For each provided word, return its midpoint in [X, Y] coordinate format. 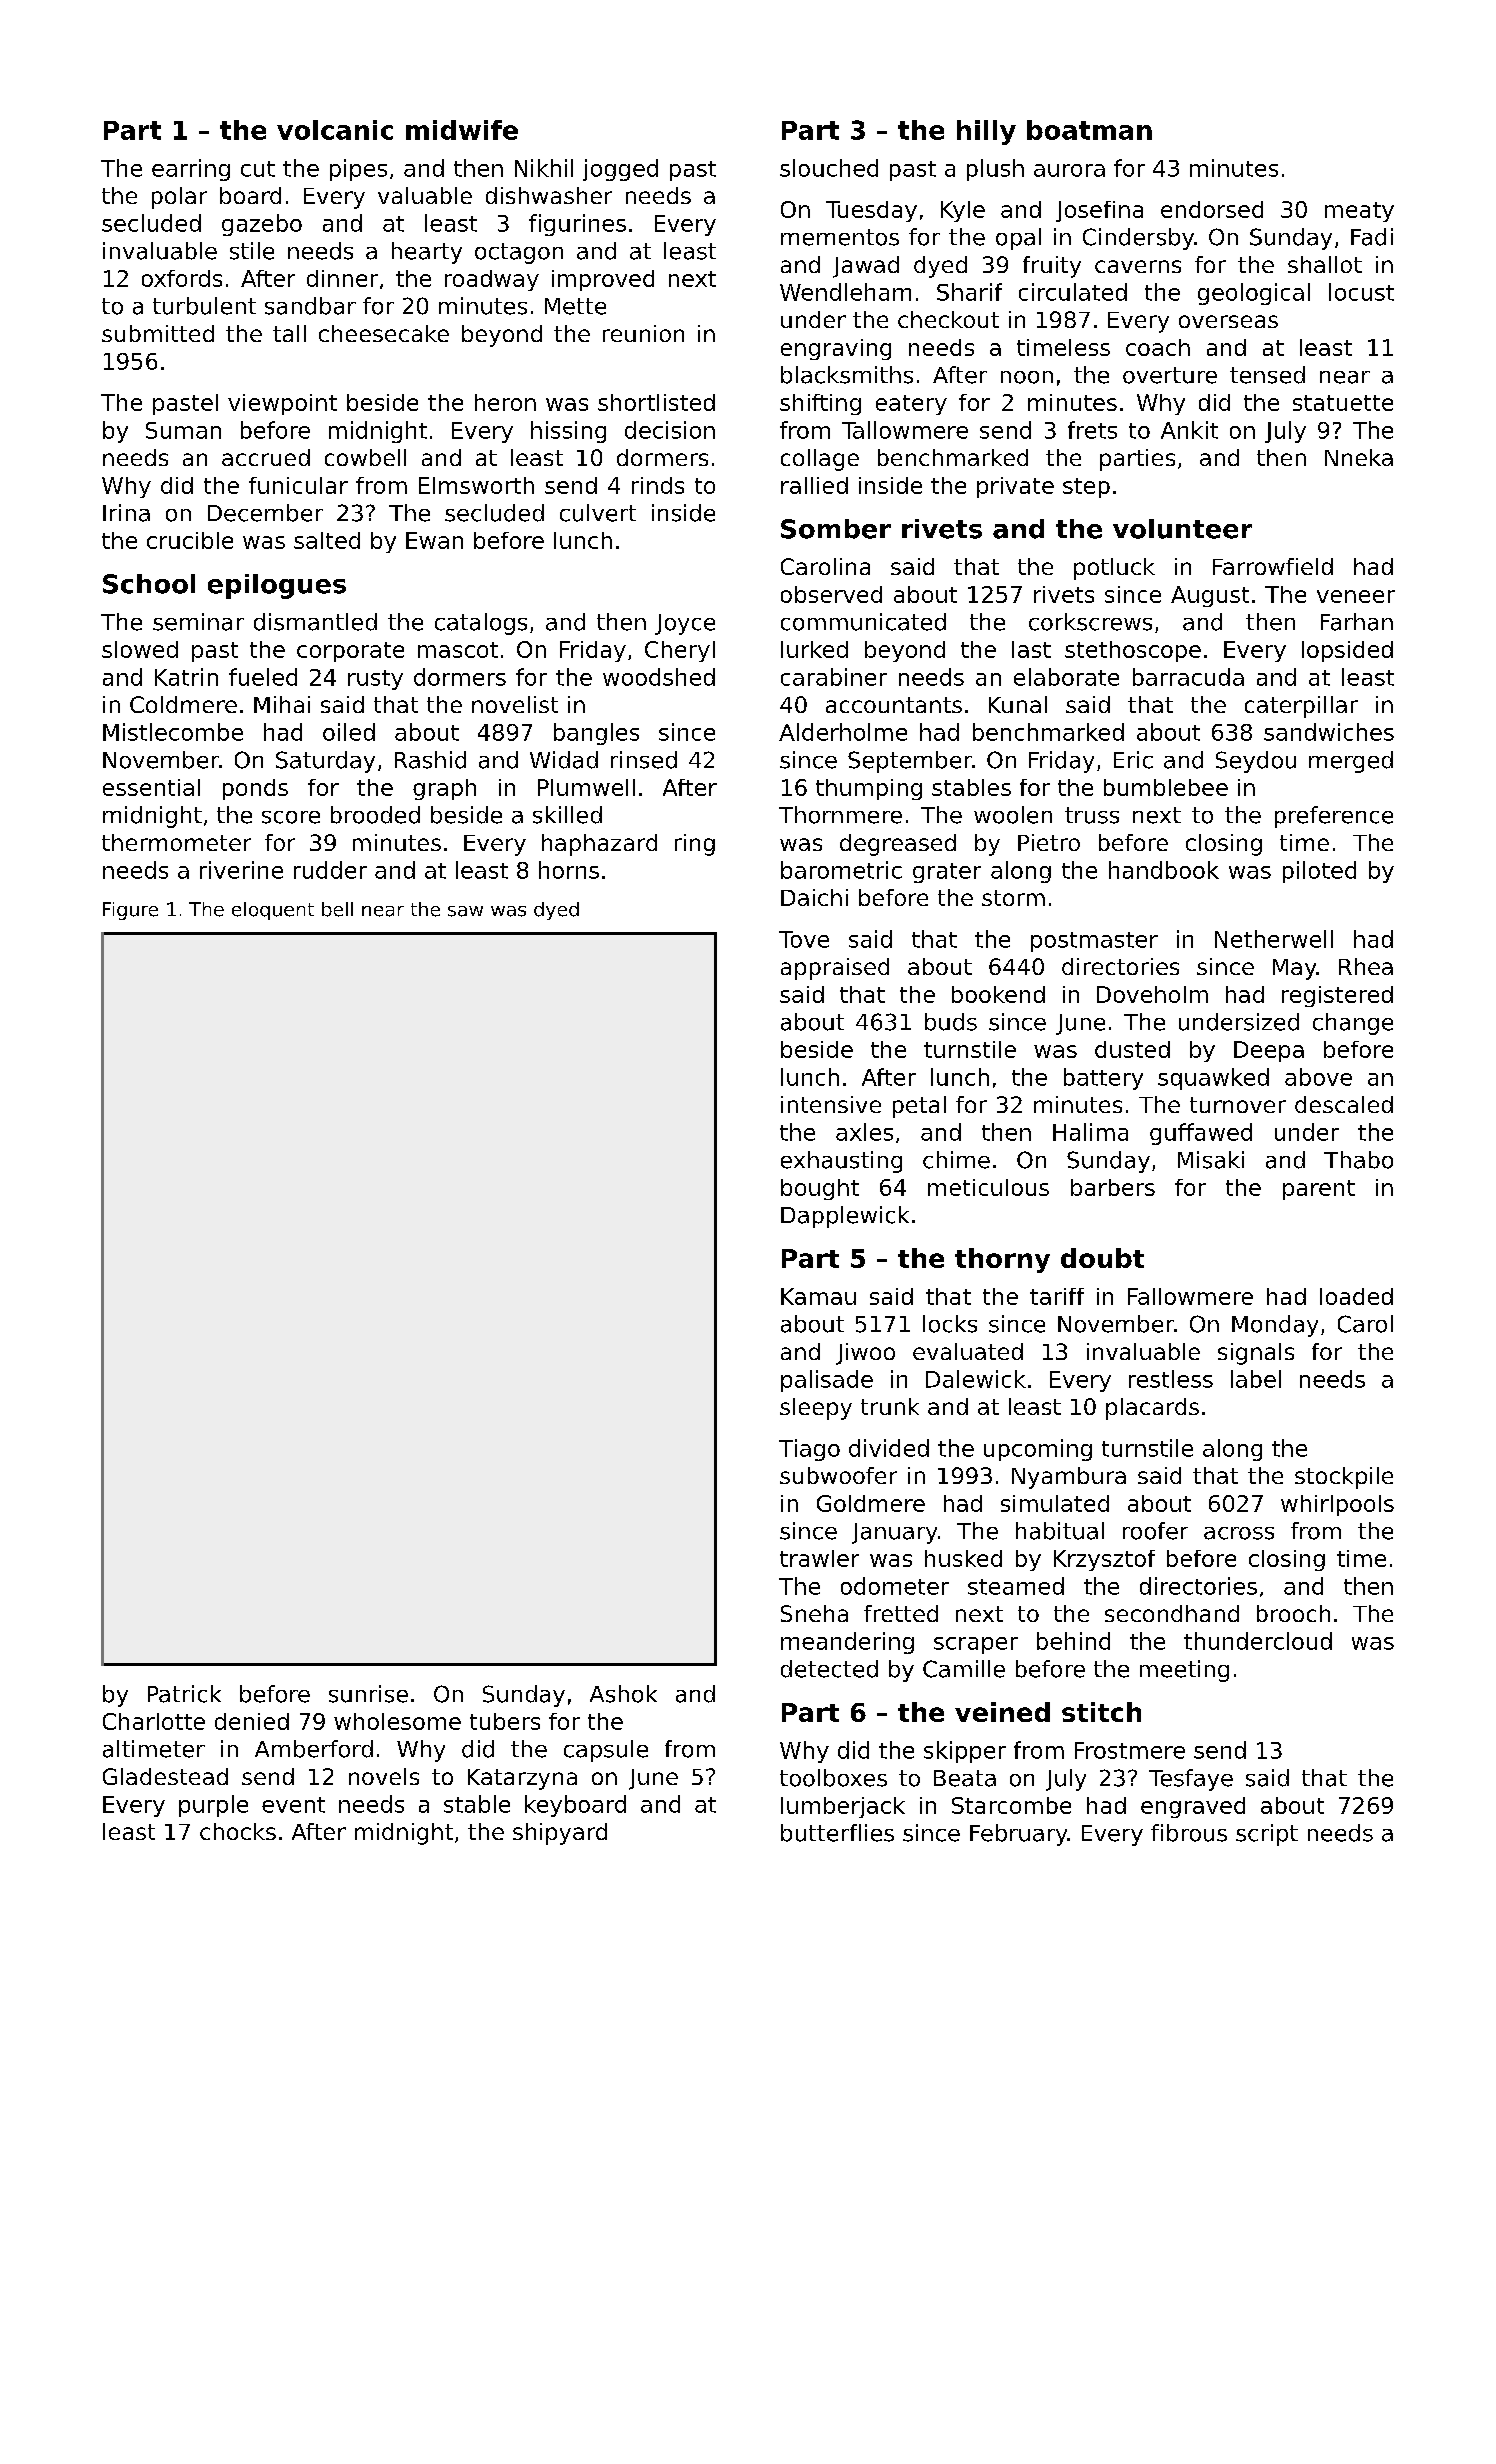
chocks [238, 1831]
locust [1361, 292]
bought [820, 1189]
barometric [841, 870]
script [1267, 1835]
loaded [1356, 1296]
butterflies [837, 1833]
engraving [836, 349]
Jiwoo [865, 1354]
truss [1092, 815]
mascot [458, 650]
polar [179, 198]
